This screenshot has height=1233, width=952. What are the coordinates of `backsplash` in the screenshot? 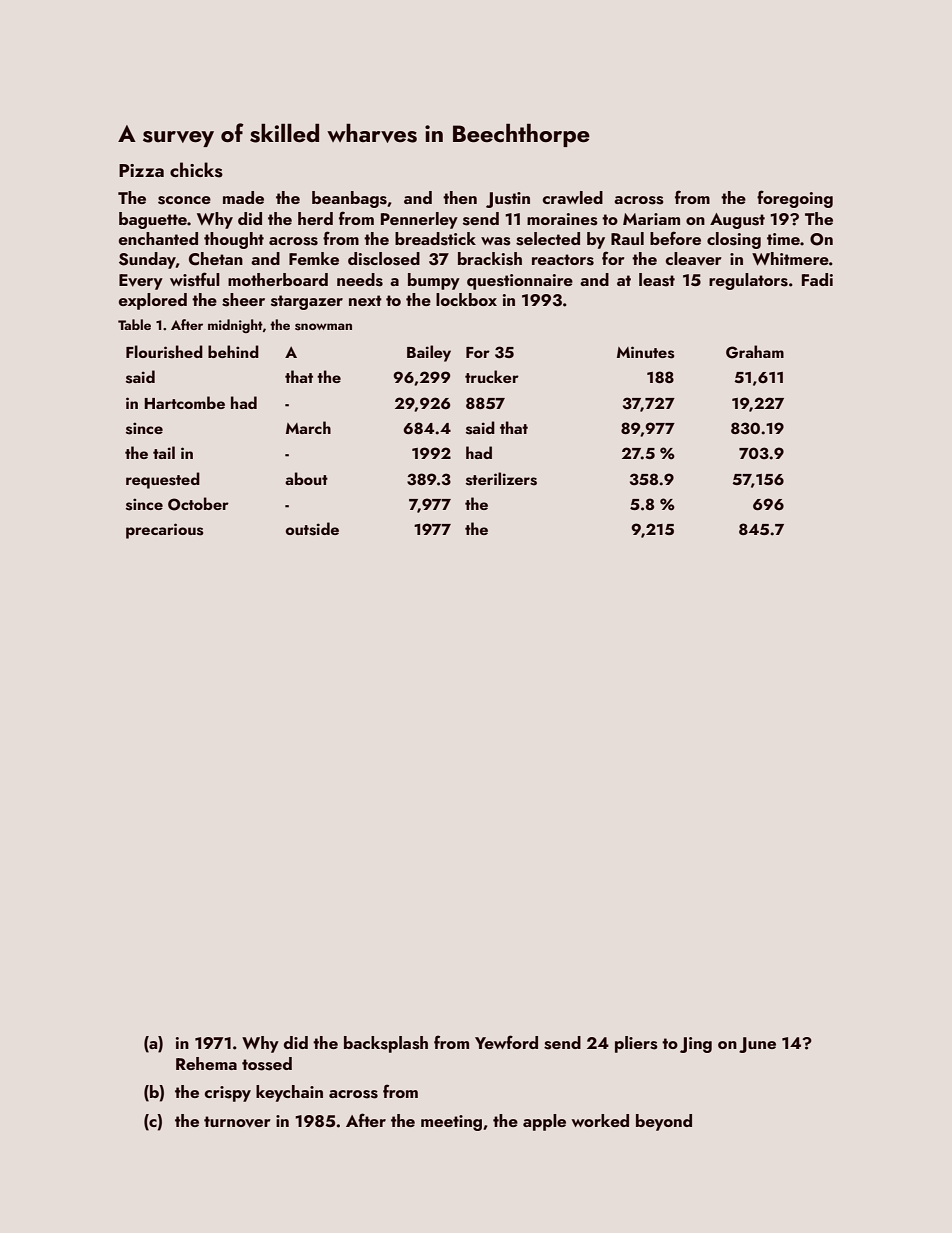 It's located at (386, 1044).
